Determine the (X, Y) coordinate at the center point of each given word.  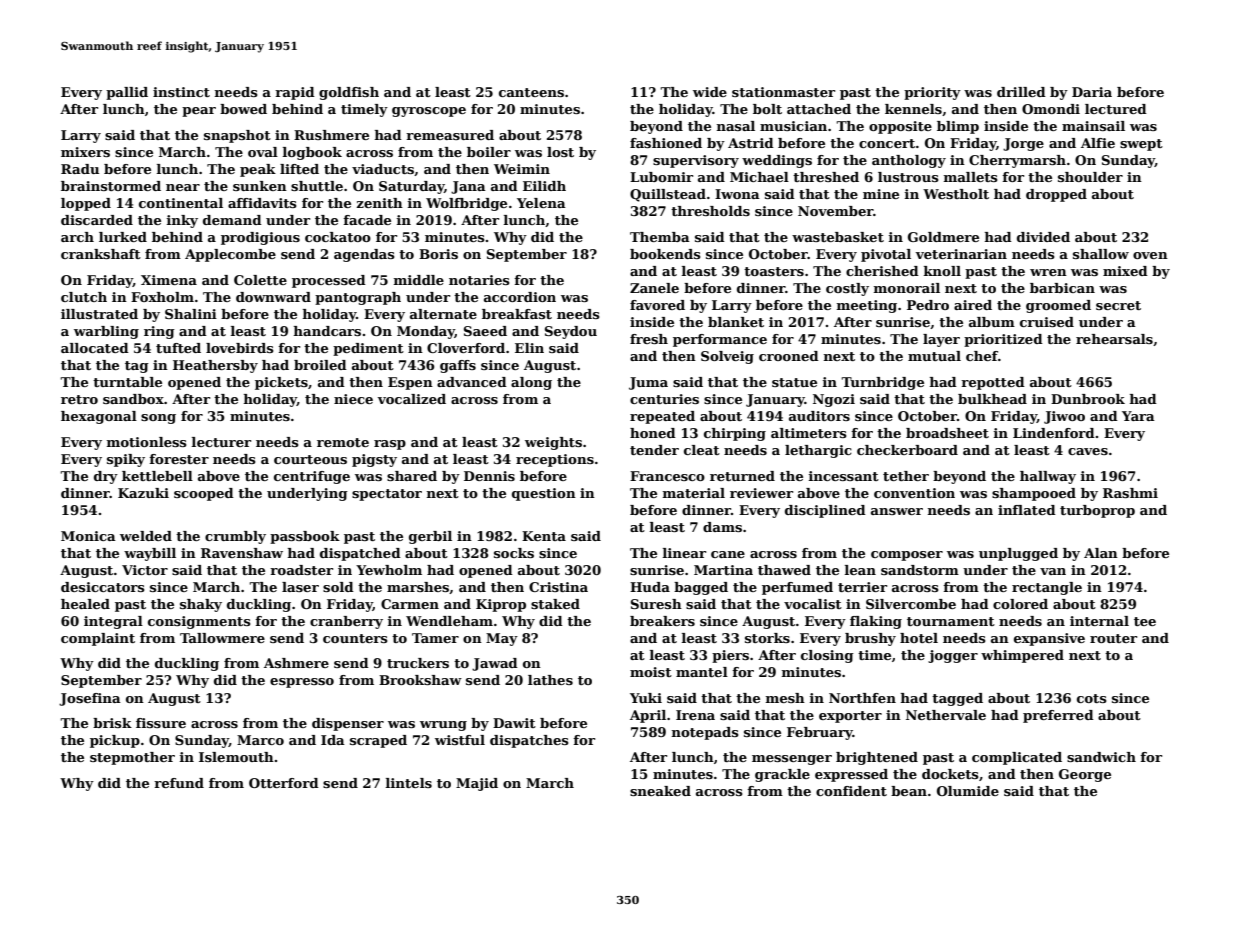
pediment (368, 349)
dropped (1056, 195)
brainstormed (111, 186)
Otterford (284, 783)
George (1085, 775)
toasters (774, 271)
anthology (909, 161)
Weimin (522, 169)
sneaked (660, 791)
